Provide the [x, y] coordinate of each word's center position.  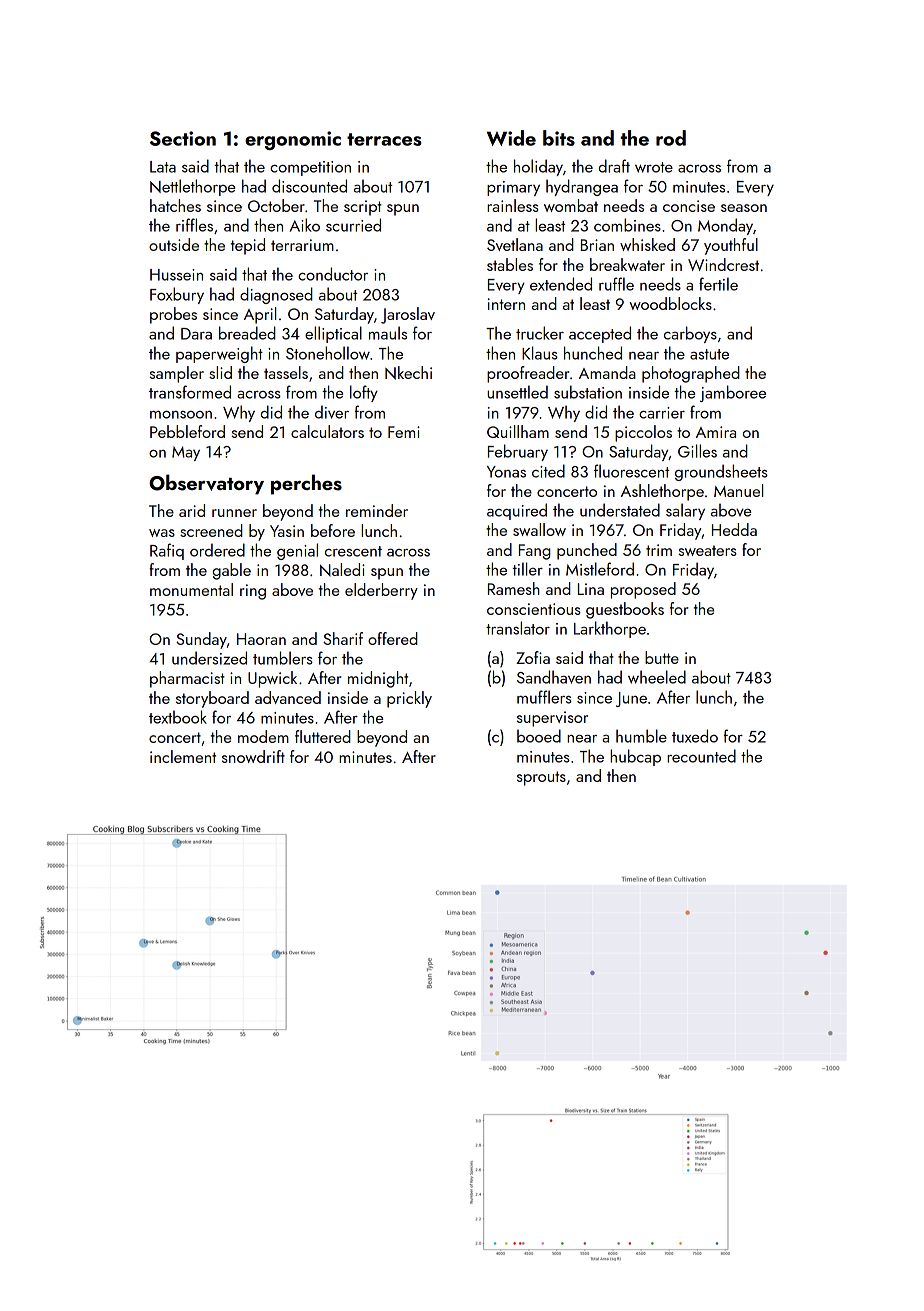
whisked [647, 244]
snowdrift [253, 756]
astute [709, 354]
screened [211, 530]
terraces [384, 139]
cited [548, 471]
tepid [248, 246]
